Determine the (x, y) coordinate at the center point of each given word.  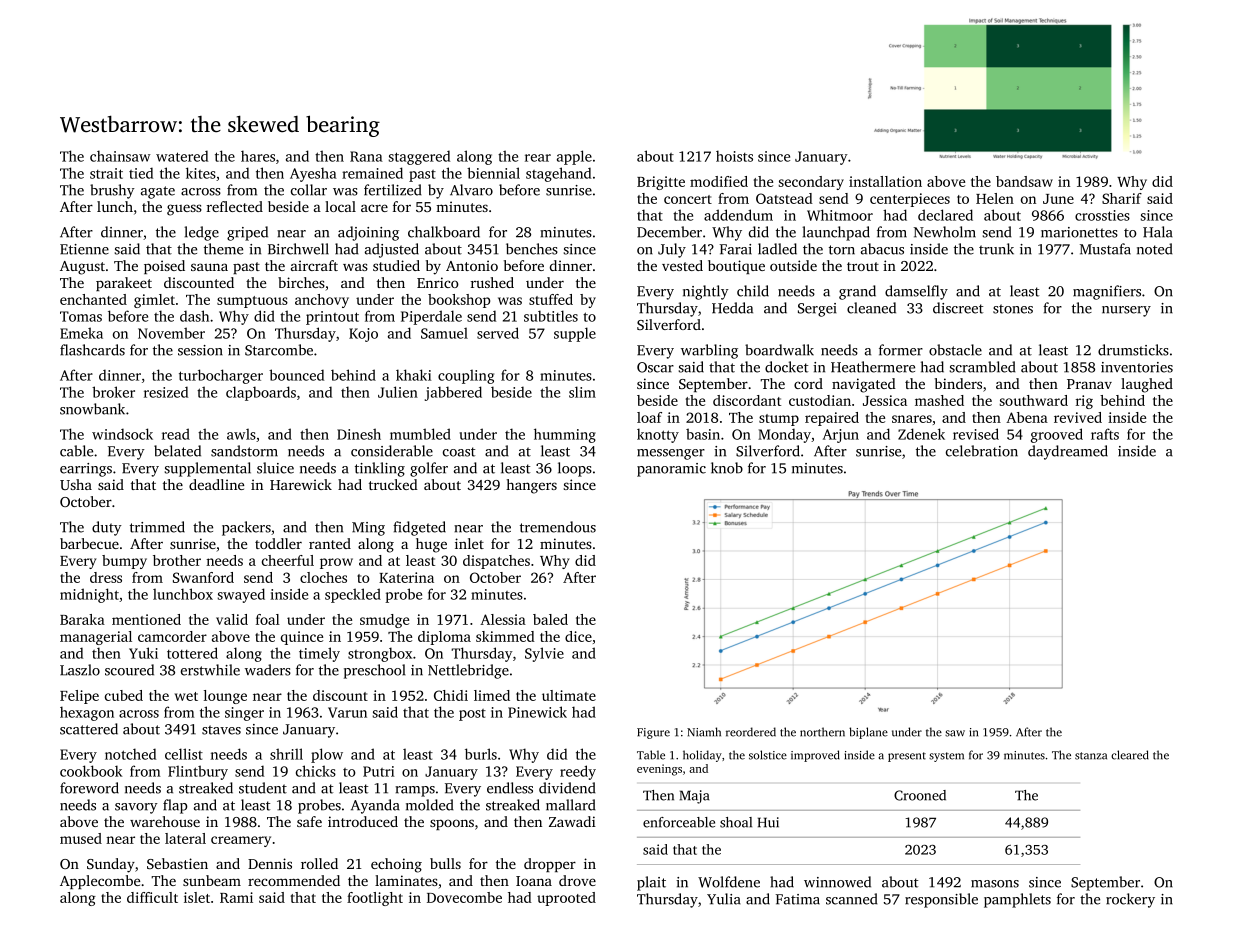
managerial (96, 638)
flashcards (92, 350)
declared (945, 215)
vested (682, 265)
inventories (1137, 367)
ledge (201, 233)
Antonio (472, 265)
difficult (152, 897)
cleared (1130, 755)
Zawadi (572, 821)
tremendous (558, 527)
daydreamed (1068, 452)
